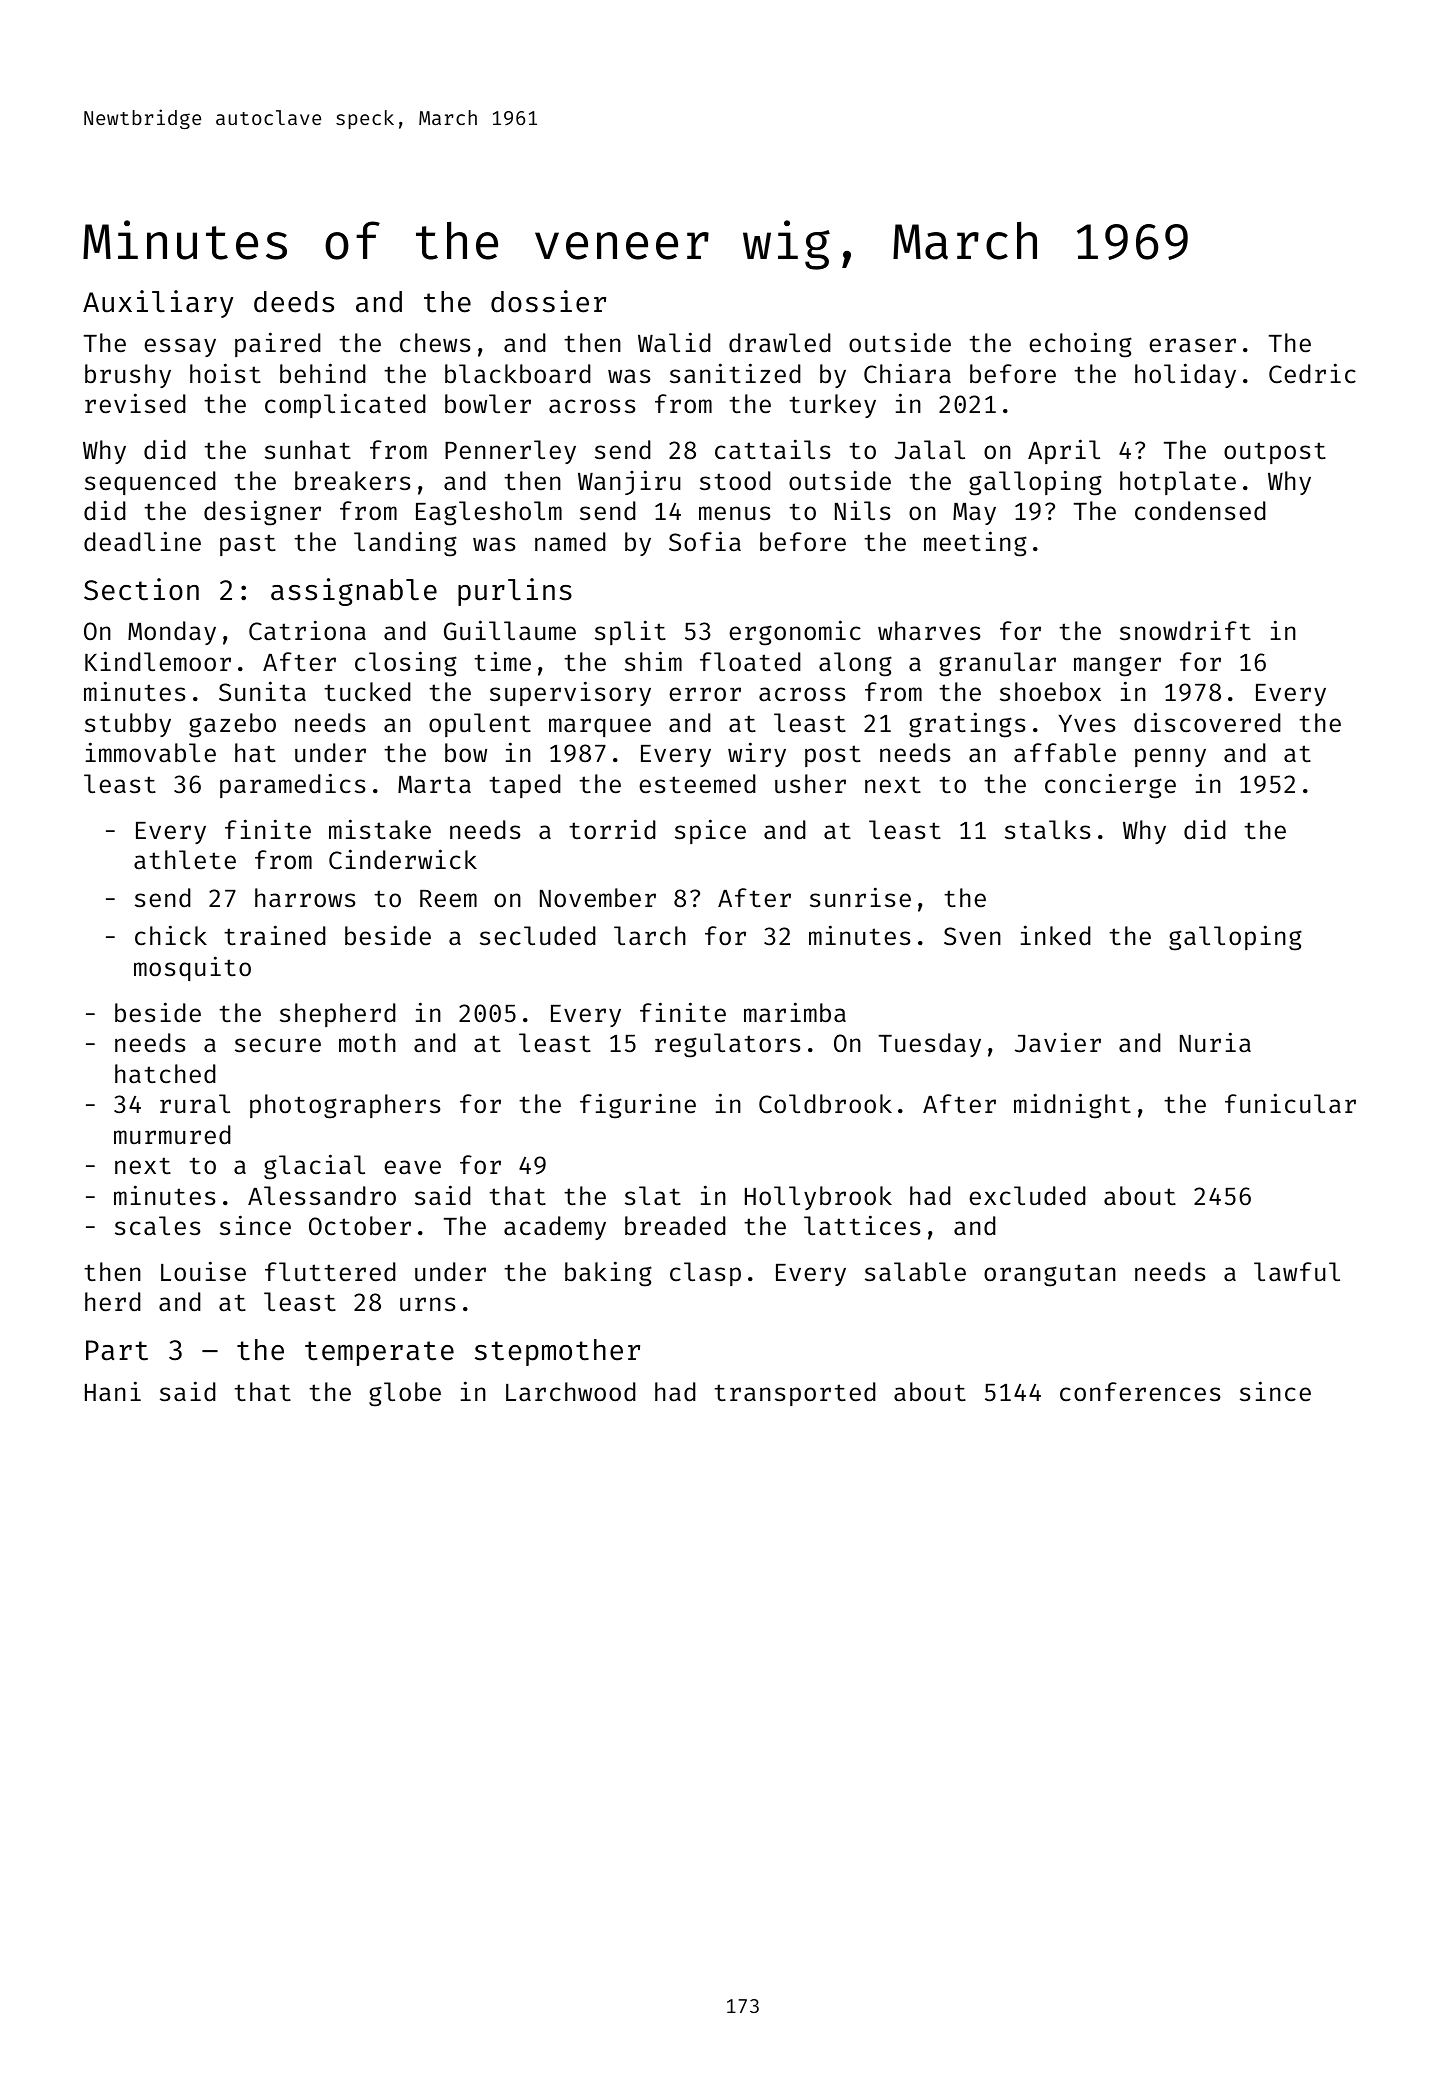 Image resolution: width=1450 pixels, height=2100 pixels. Describe the element at coordinates (598, 898) in the screenshot. I see `November` at that location.
